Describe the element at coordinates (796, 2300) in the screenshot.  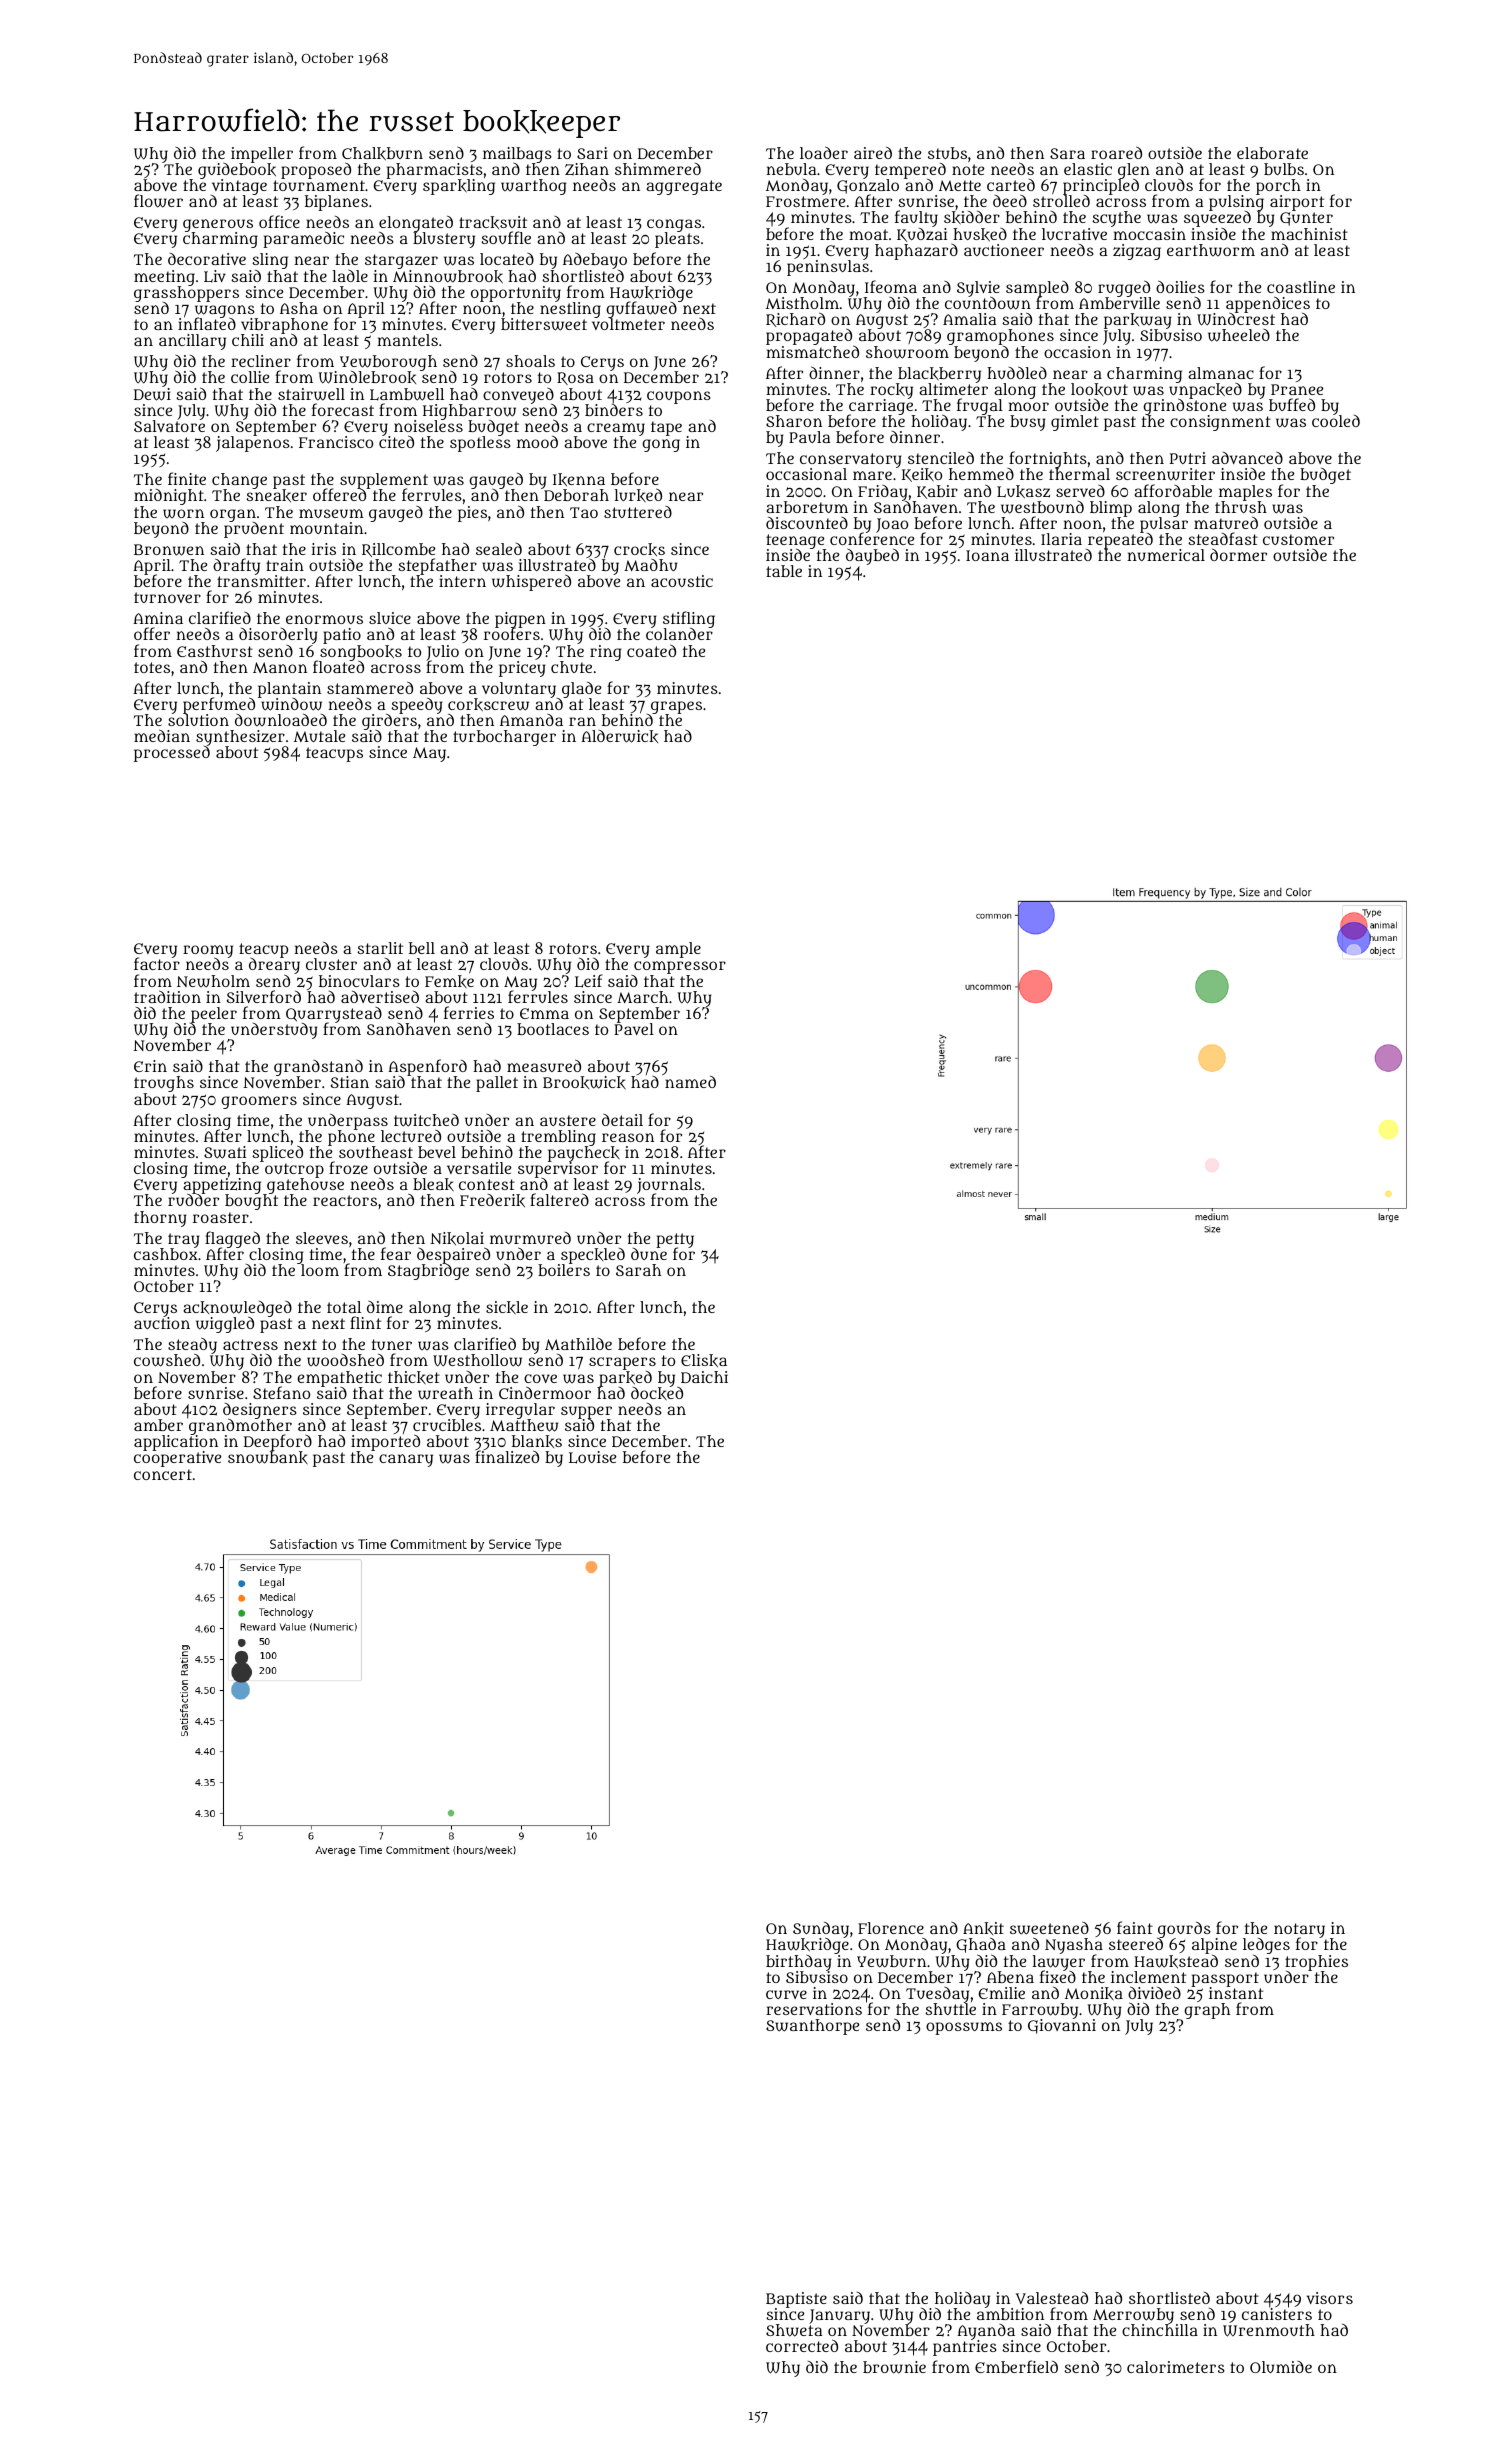
I see `Baptiste` at that location.
